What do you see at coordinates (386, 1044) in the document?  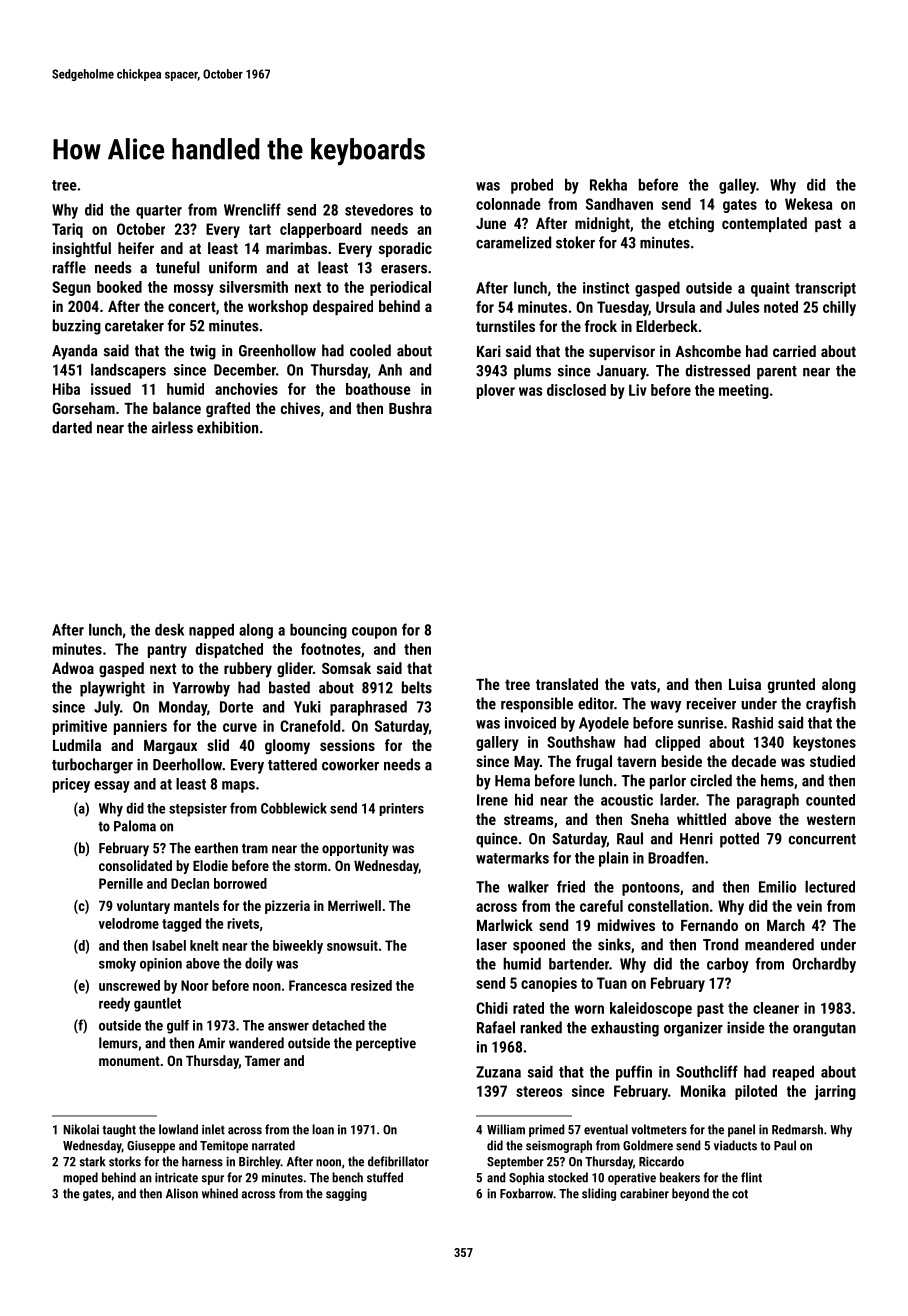 I see `perceptive` at bounding box center [386, 1044].
